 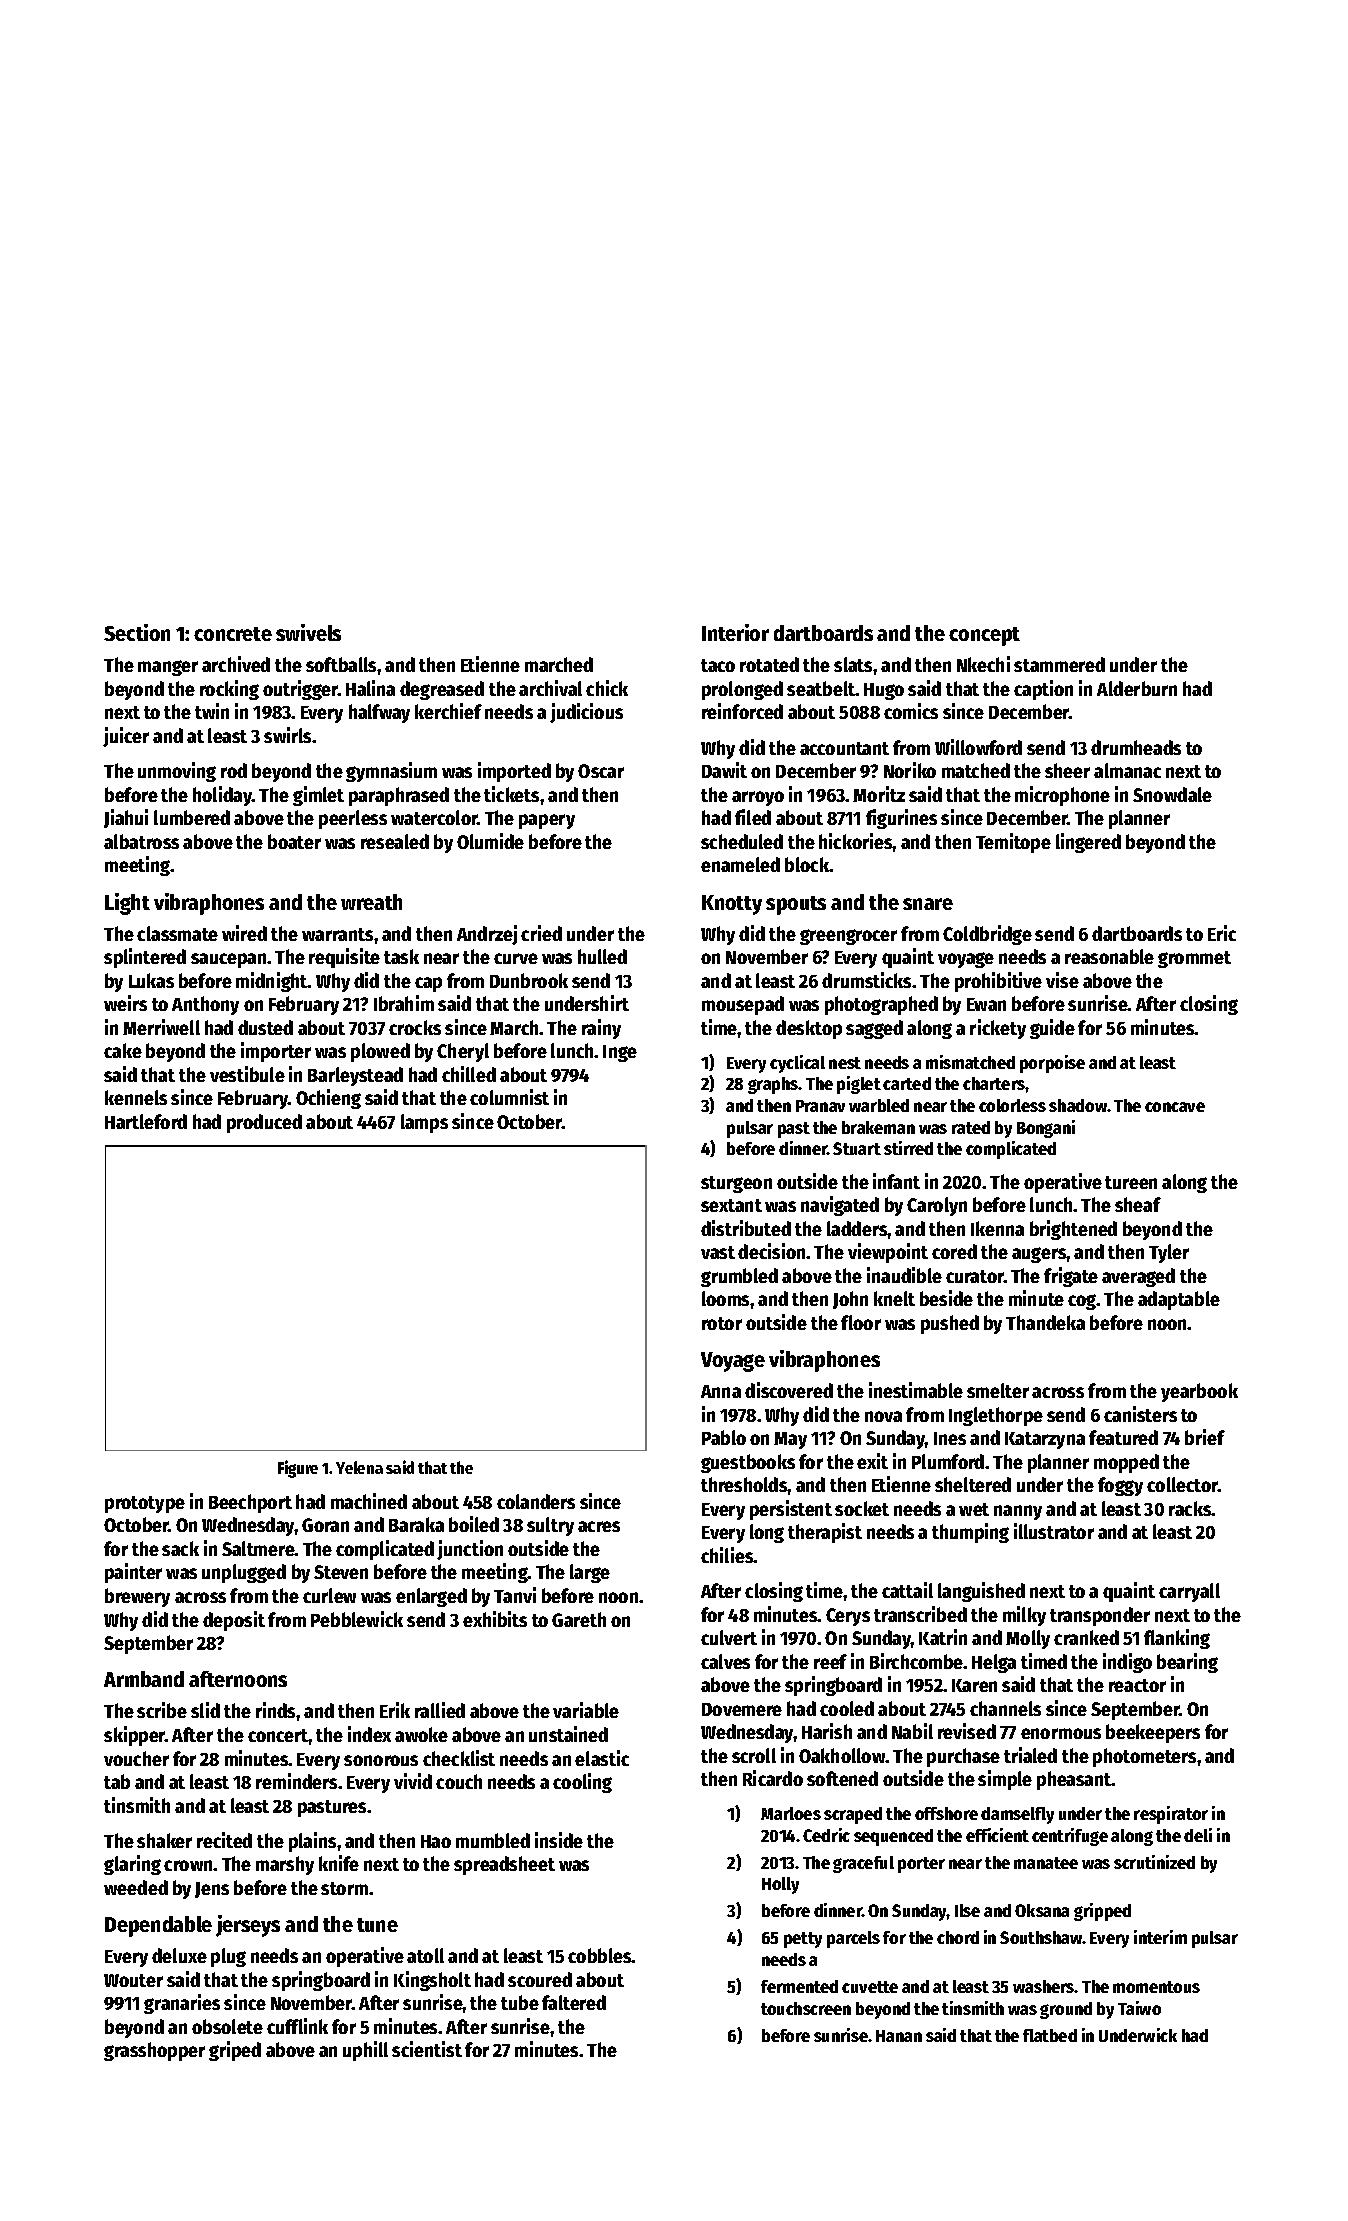 What do you see at coordinates (958, 1937) in the image?
I see `chord` at bounding box center [958, 1937].
